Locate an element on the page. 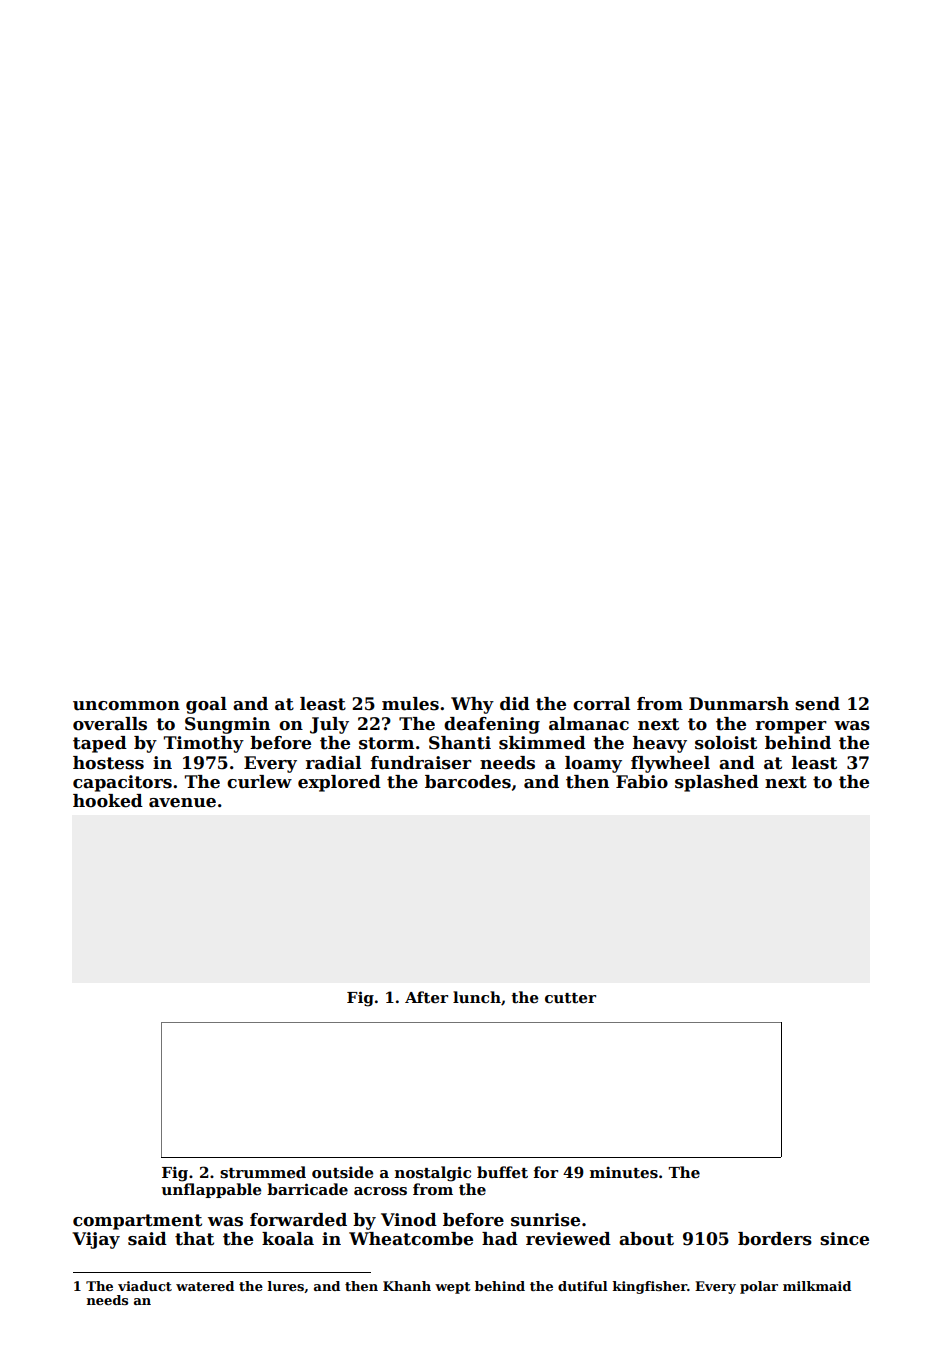 The height and width of the document is (1366, 943). lunch is located at coordinates (477, 997).
